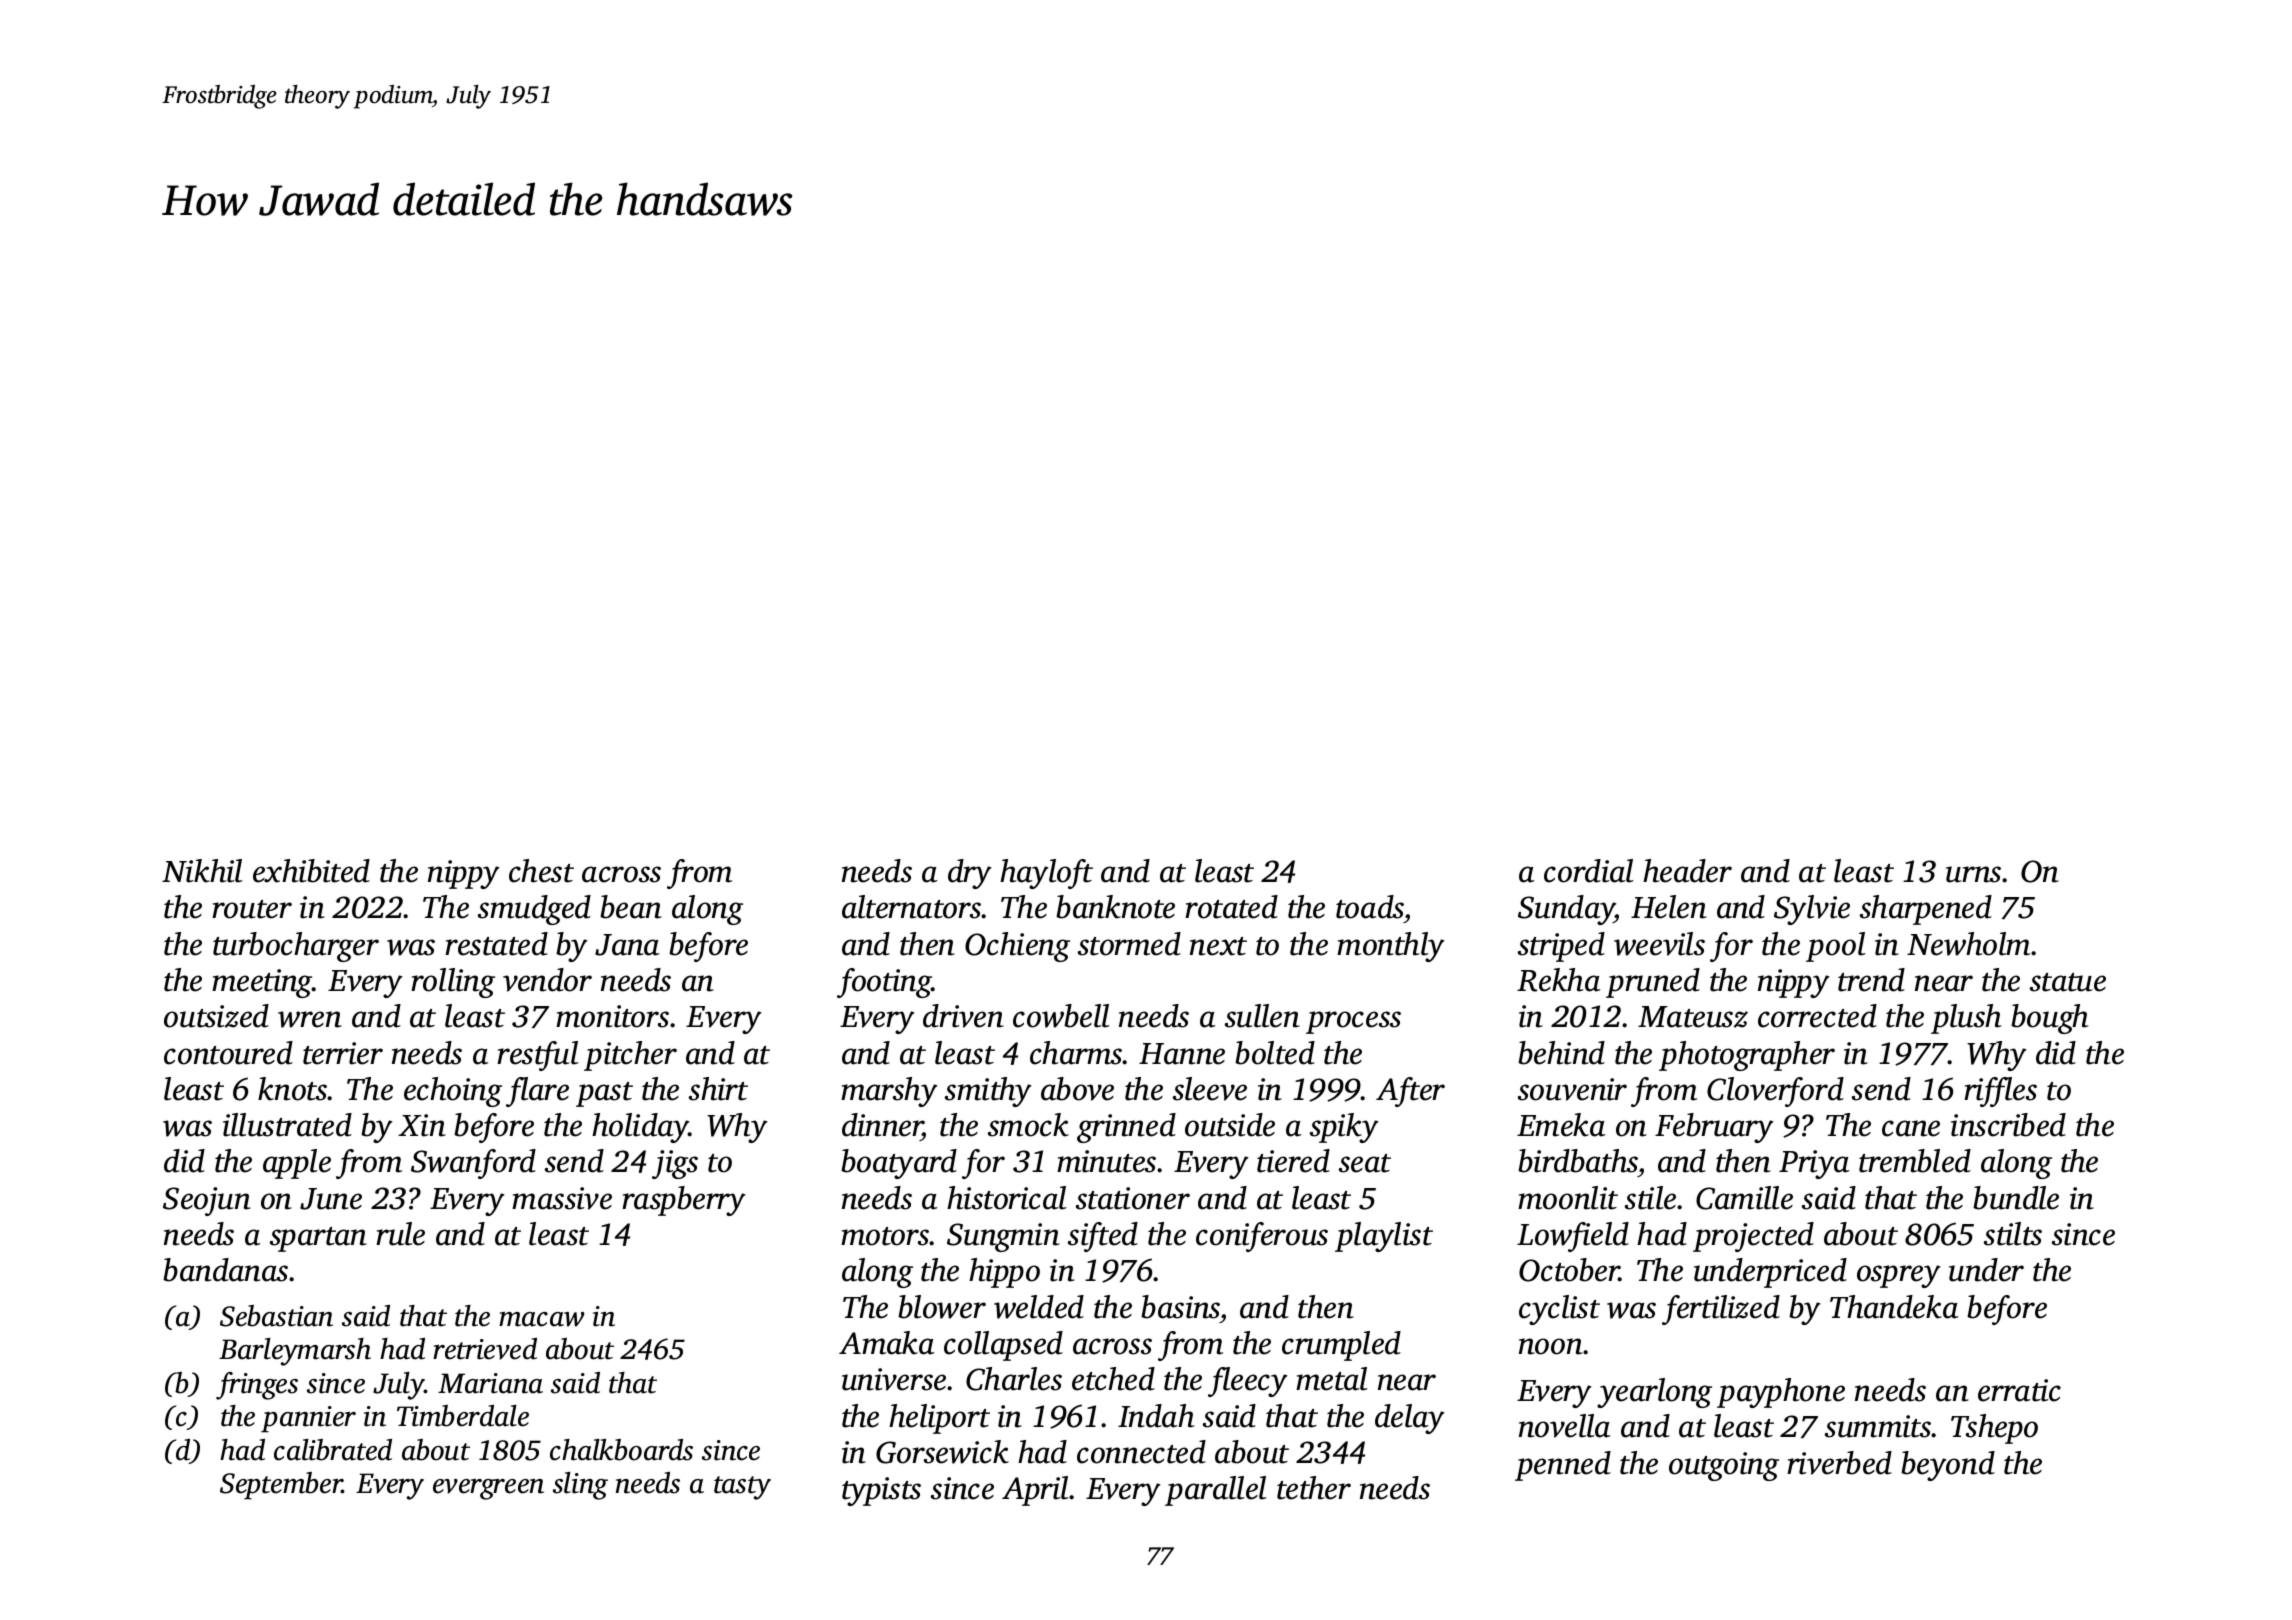  Describe the element at coordinates (225, 1270) in the screenshot. I see `bandanas` at that location.
